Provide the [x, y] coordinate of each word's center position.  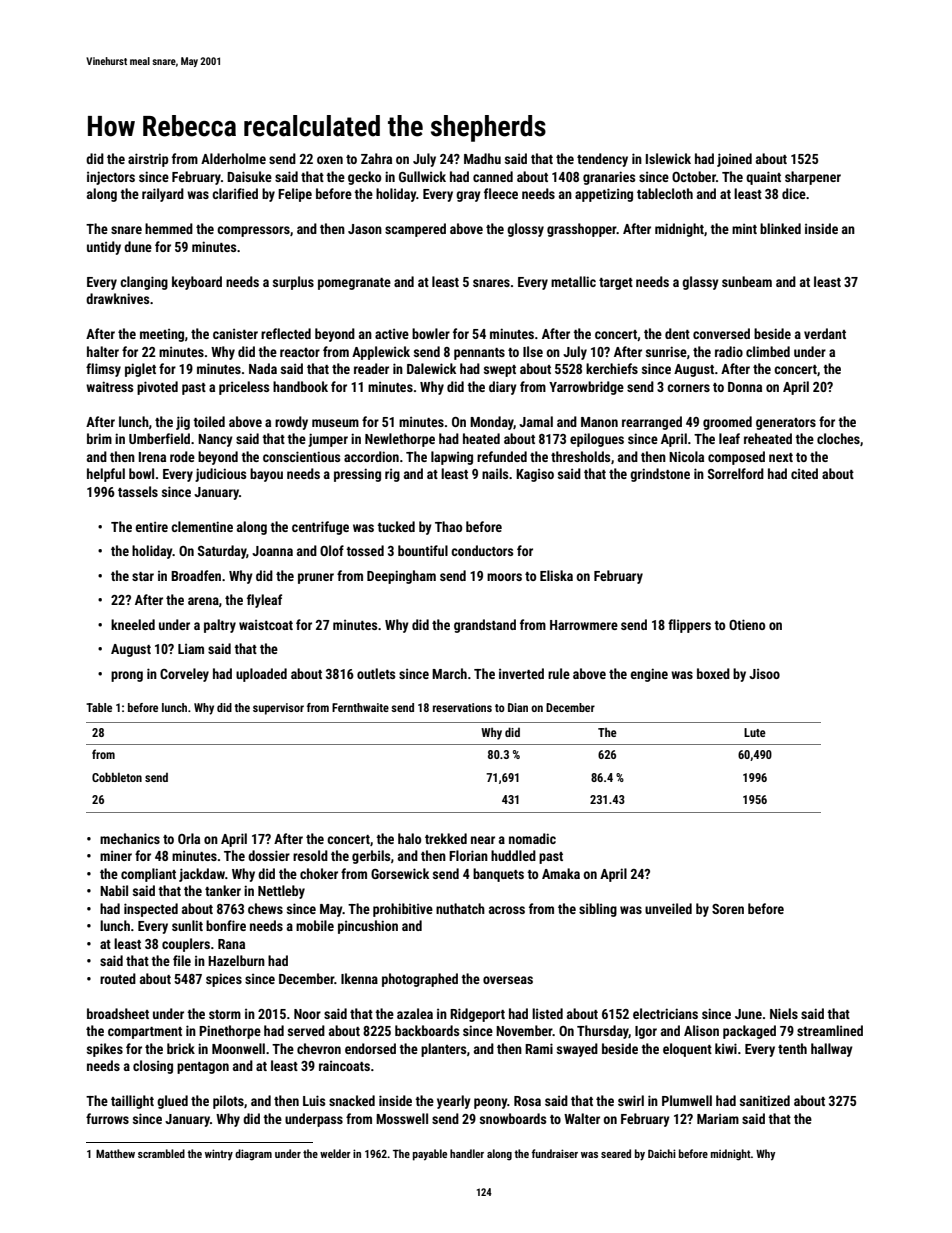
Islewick [668, 158]
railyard [163, 195]
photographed [420, 980]
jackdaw [202, 875]
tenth [792, 1048]
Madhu [482, 158]
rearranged [652, 423]
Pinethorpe [230, 1032]
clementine [202, 526]
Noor [307, 1014]
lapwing [452, 458]
